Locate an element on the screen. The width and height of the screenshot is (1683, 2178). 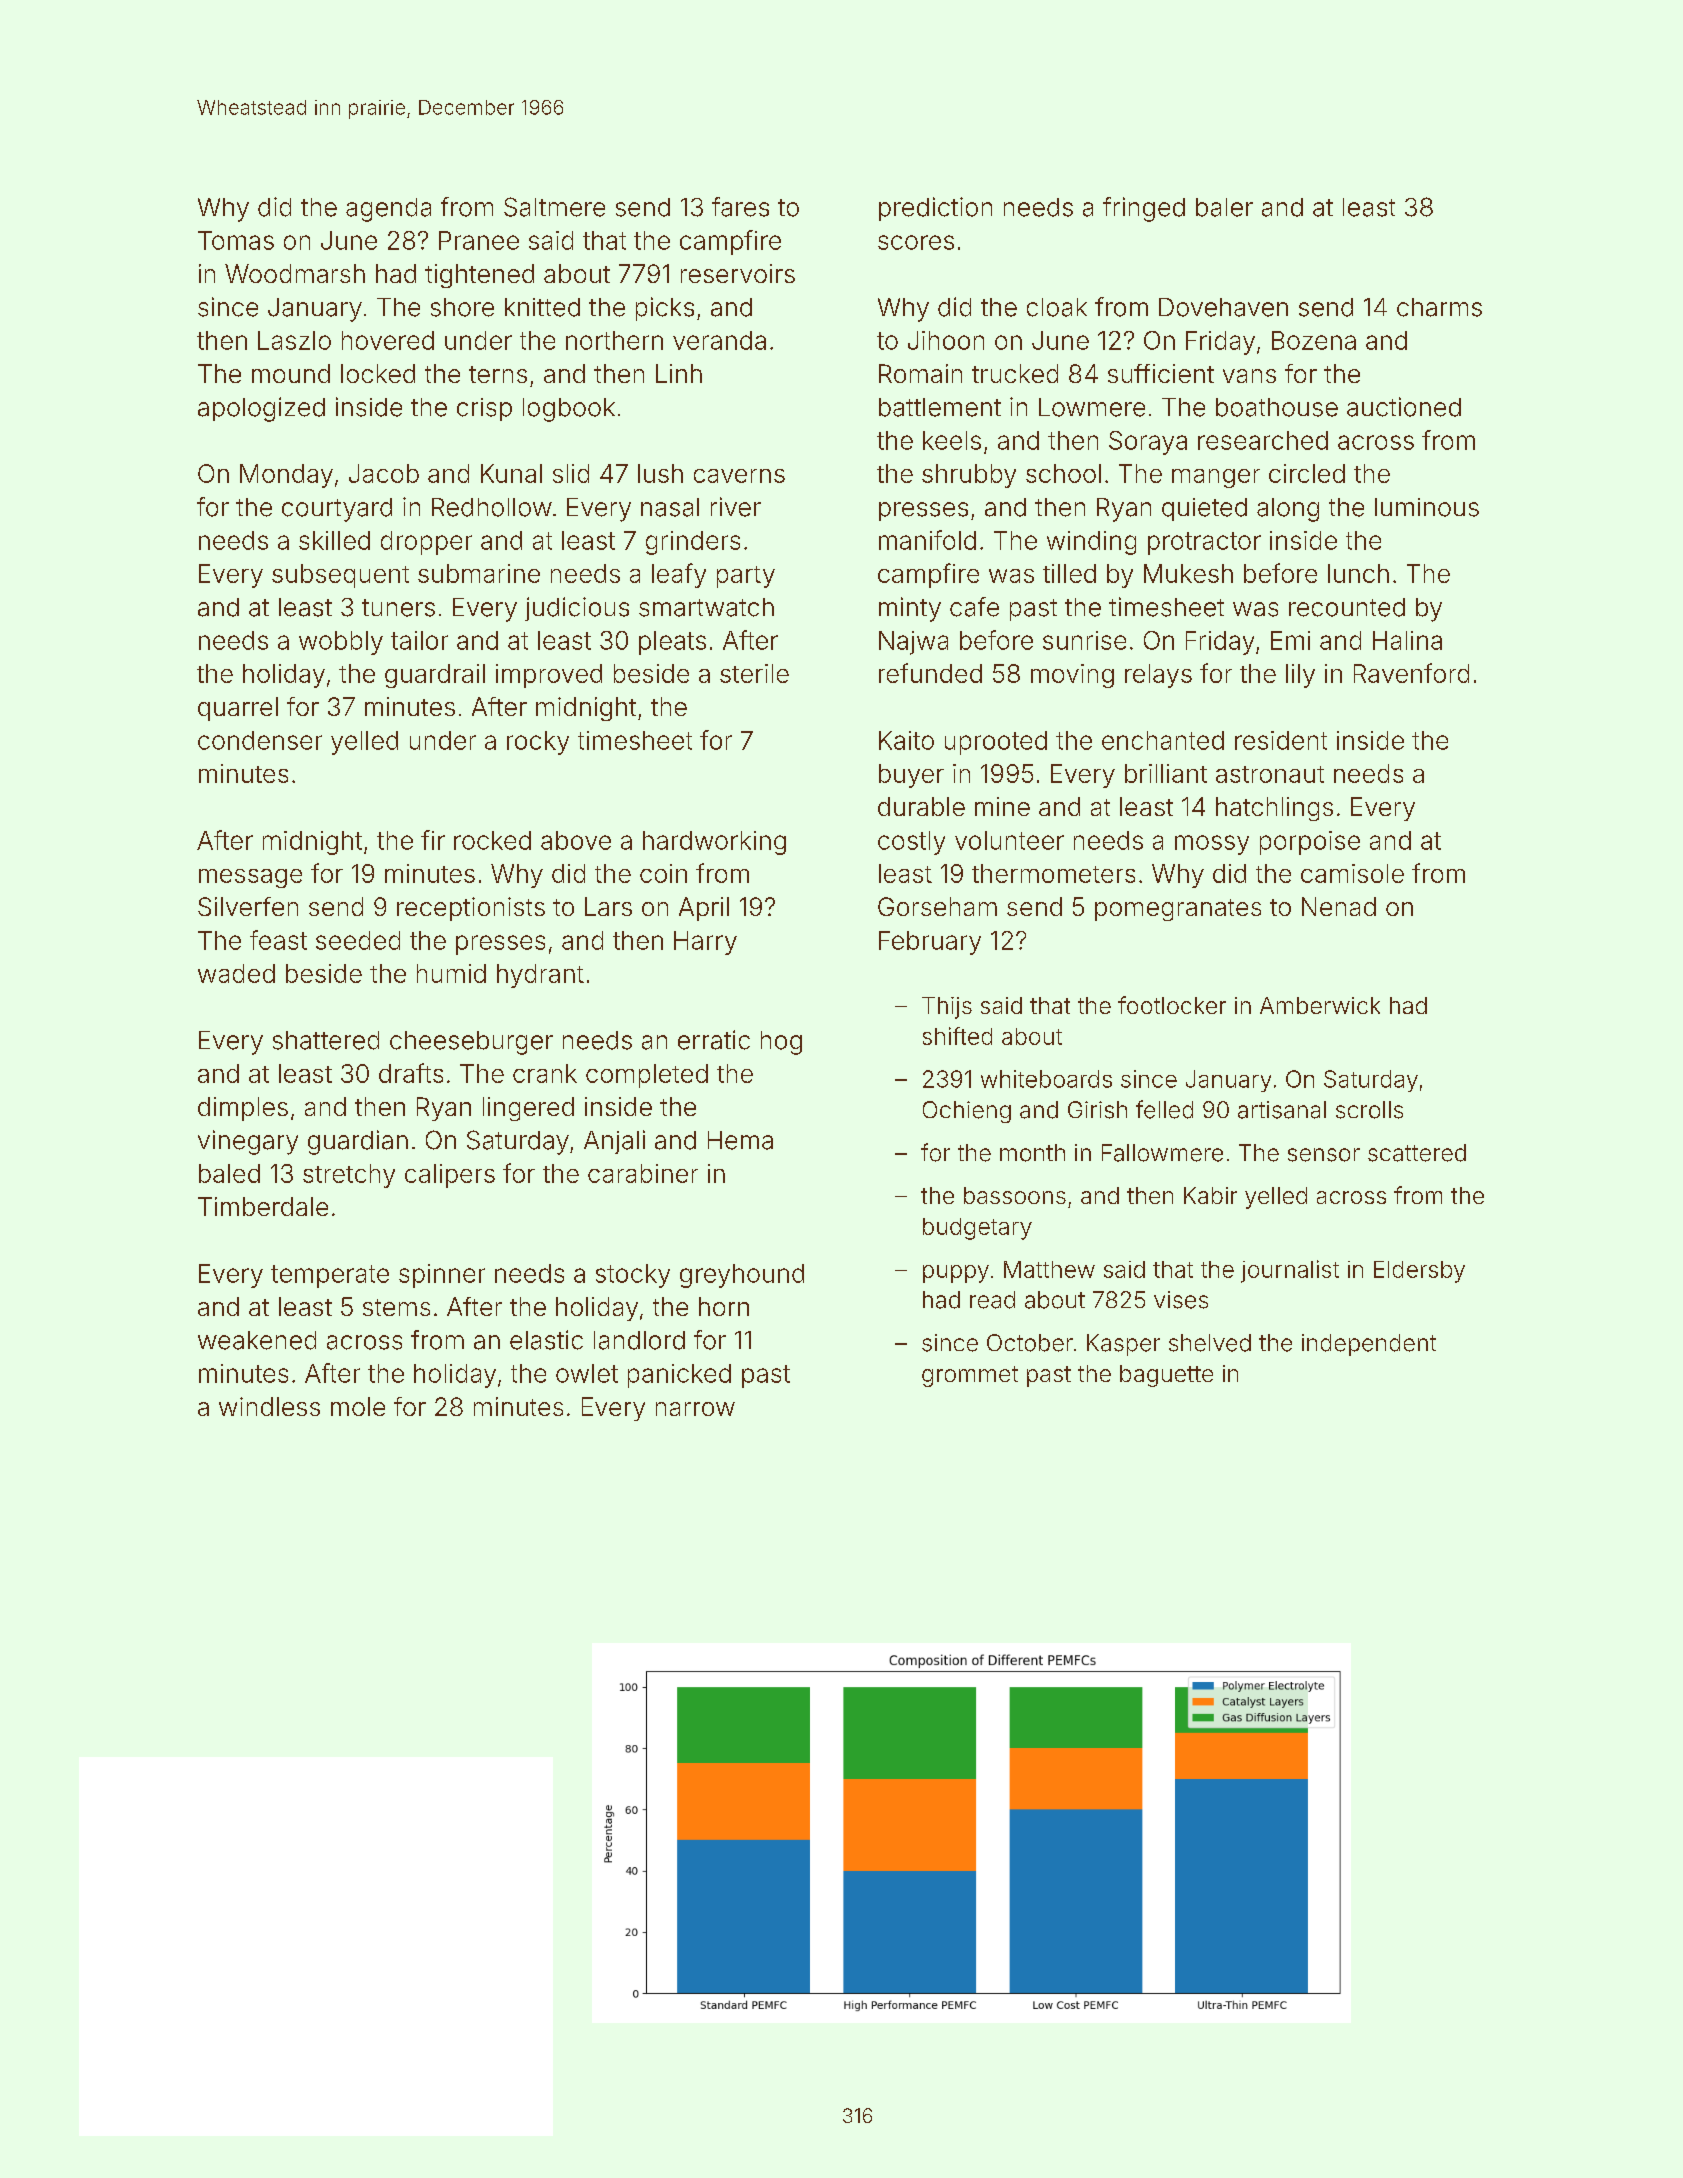
circled is located at coordinates (1307, 473).
